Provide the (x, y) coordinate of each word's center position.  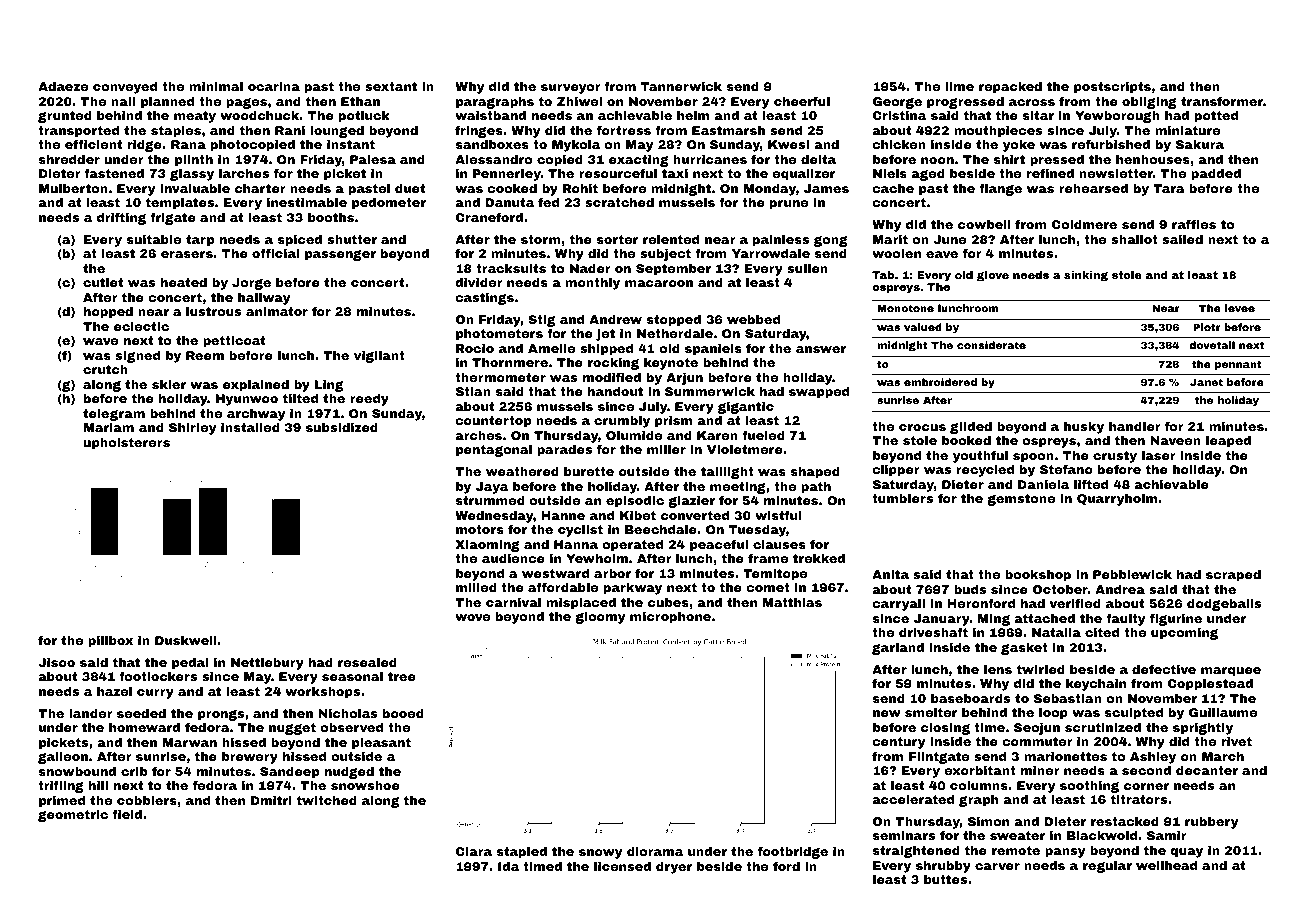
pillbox (110, 642)
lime (959, 86)
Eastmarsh (728, 130)
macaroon (659, 283)
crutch (105, 369)
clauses (779, 544)
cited (1102, 632)
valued (923, 327)
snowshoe (365, 785)
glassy (192, 175)
